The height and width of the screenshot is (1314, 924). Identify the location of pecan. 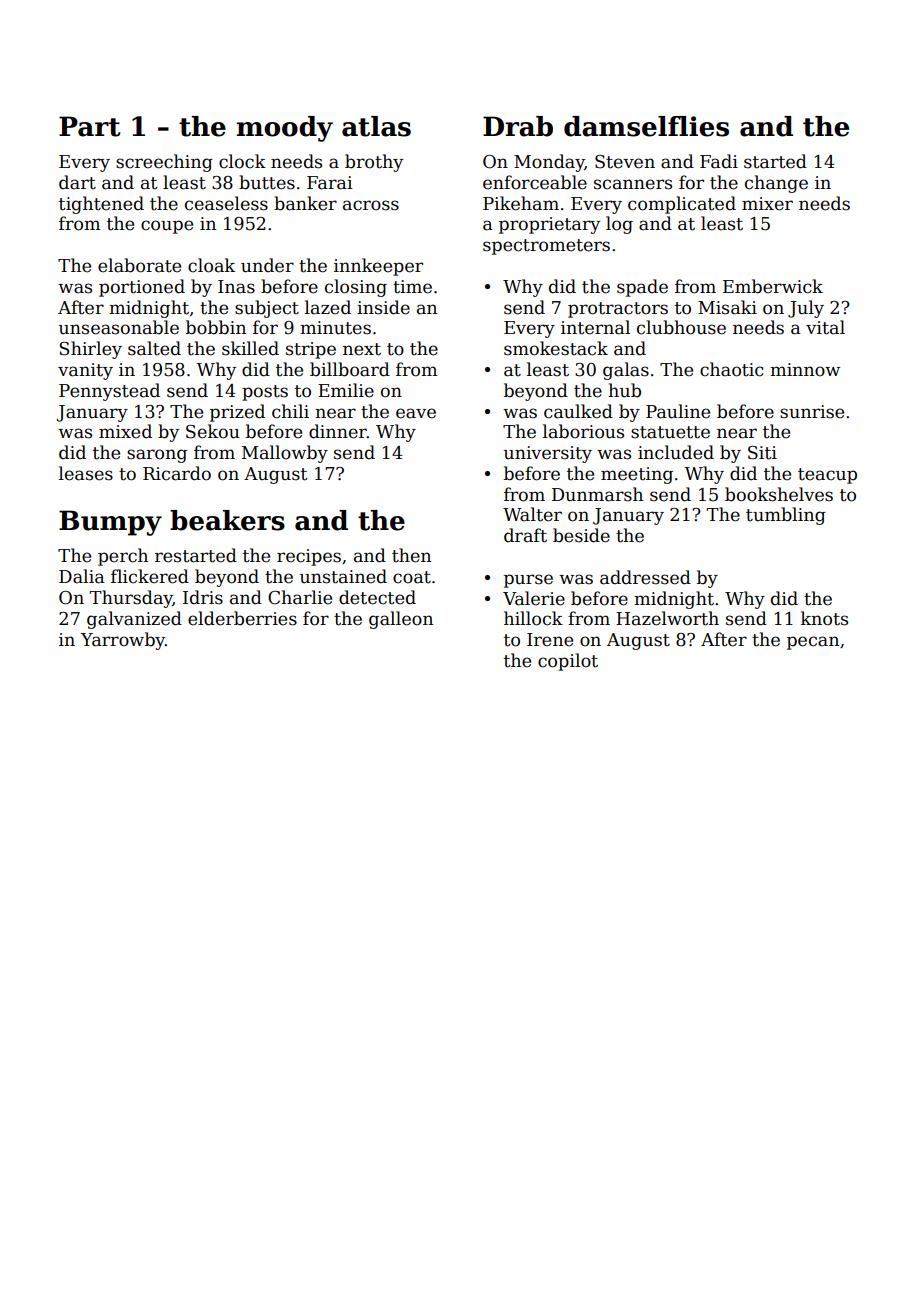
(813, 643).
